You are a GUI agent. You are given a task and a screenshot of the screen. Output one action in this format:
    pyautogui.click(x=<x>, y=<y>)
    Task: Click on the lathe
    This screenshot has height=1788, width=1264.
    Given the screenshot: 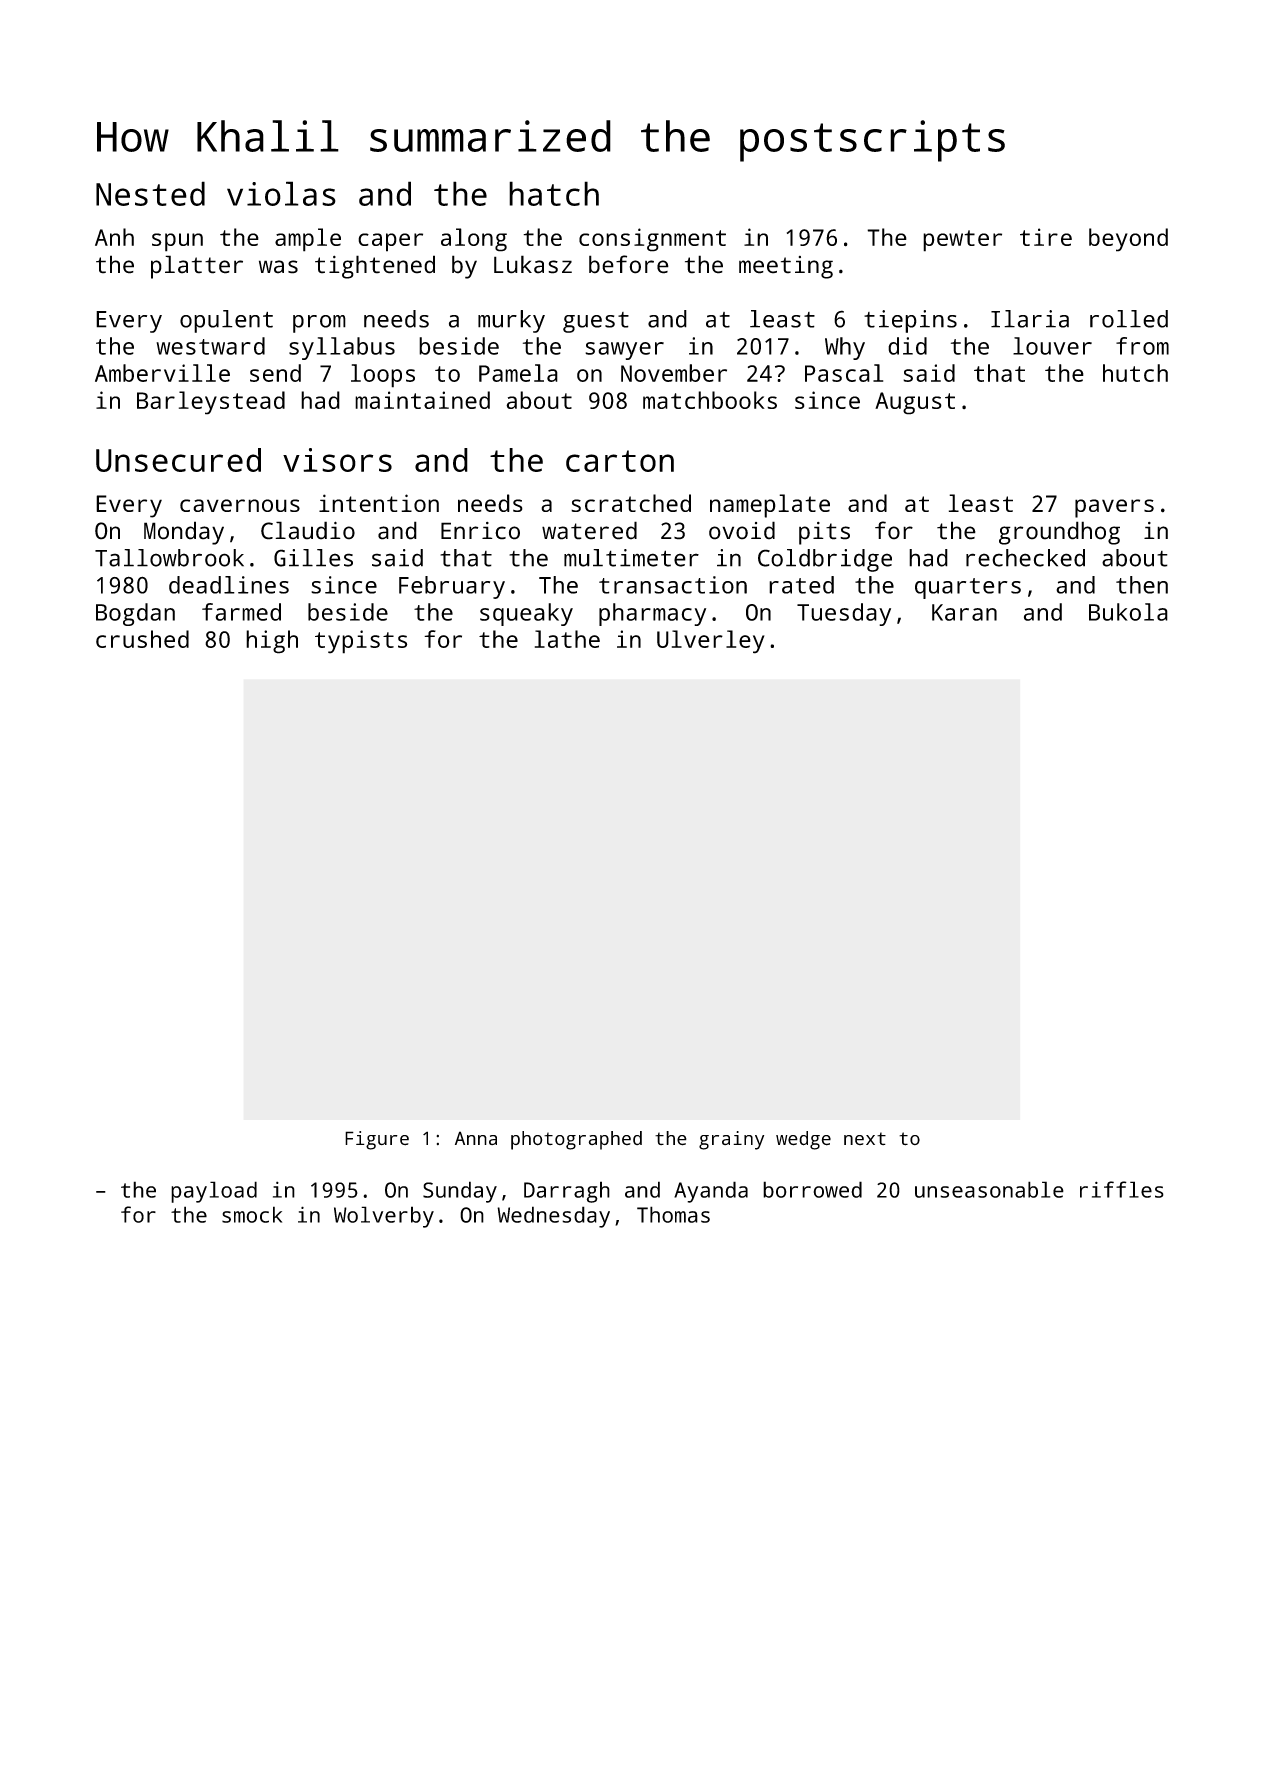 What is the action you would take?
    pyautogui.click(x=567, y=639)
